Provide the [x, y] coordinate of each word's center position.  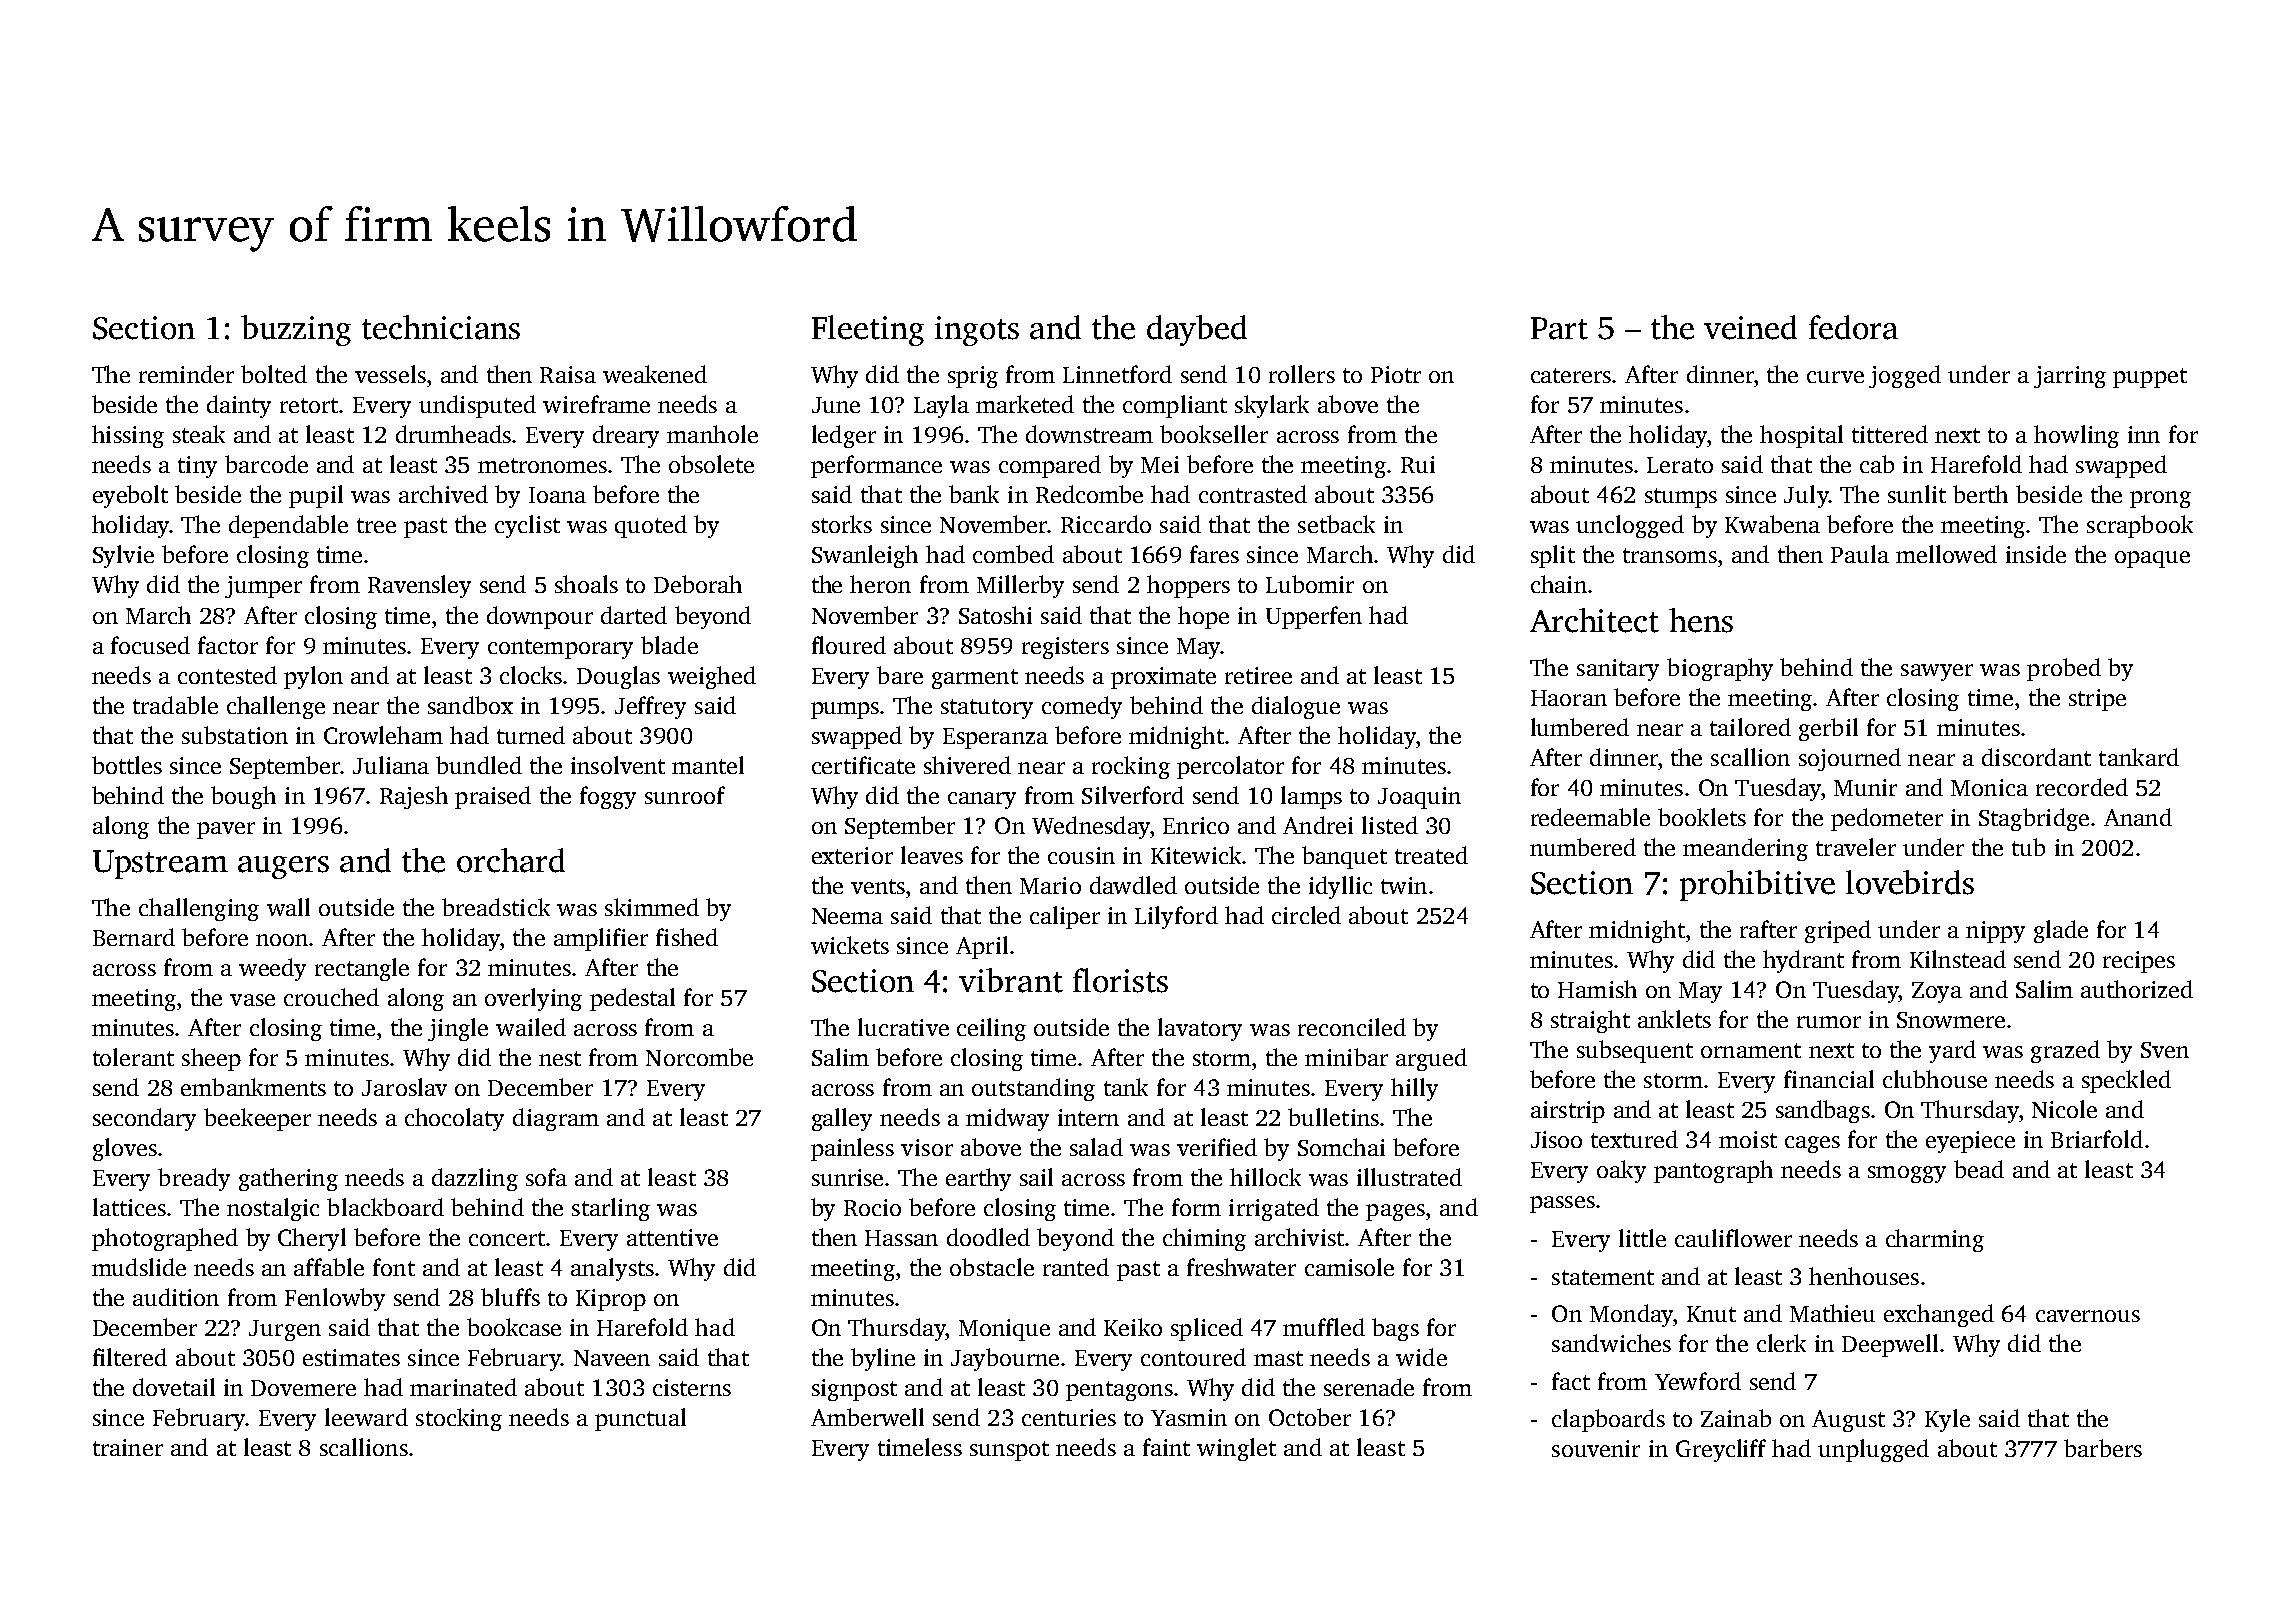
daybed [1197, 330]
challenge [276, 707]
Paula [1860, 554]
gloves [125, 1149]
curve [1835, 377]
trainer [128, 1447]
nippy [1995, 932]
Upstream [160, 864]
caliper [1065, 917]
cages [1812, 1144]
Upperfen [1314, 617]
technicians [441, 327]
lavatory [1200, 1029]
